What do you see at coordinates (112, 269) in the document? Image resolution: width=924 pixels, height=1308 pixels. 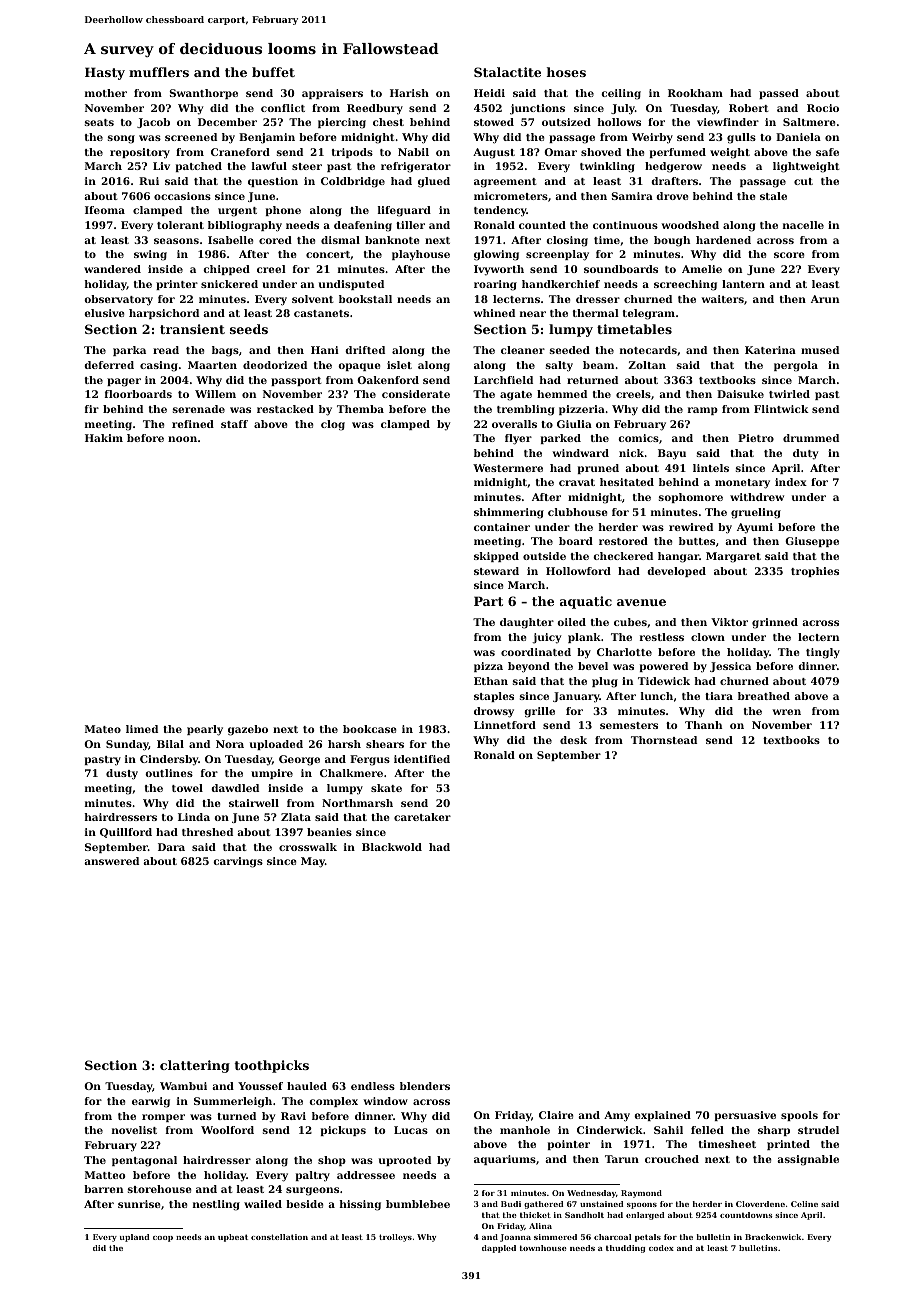 I see `wandered` at bounding box center [112, 269].
